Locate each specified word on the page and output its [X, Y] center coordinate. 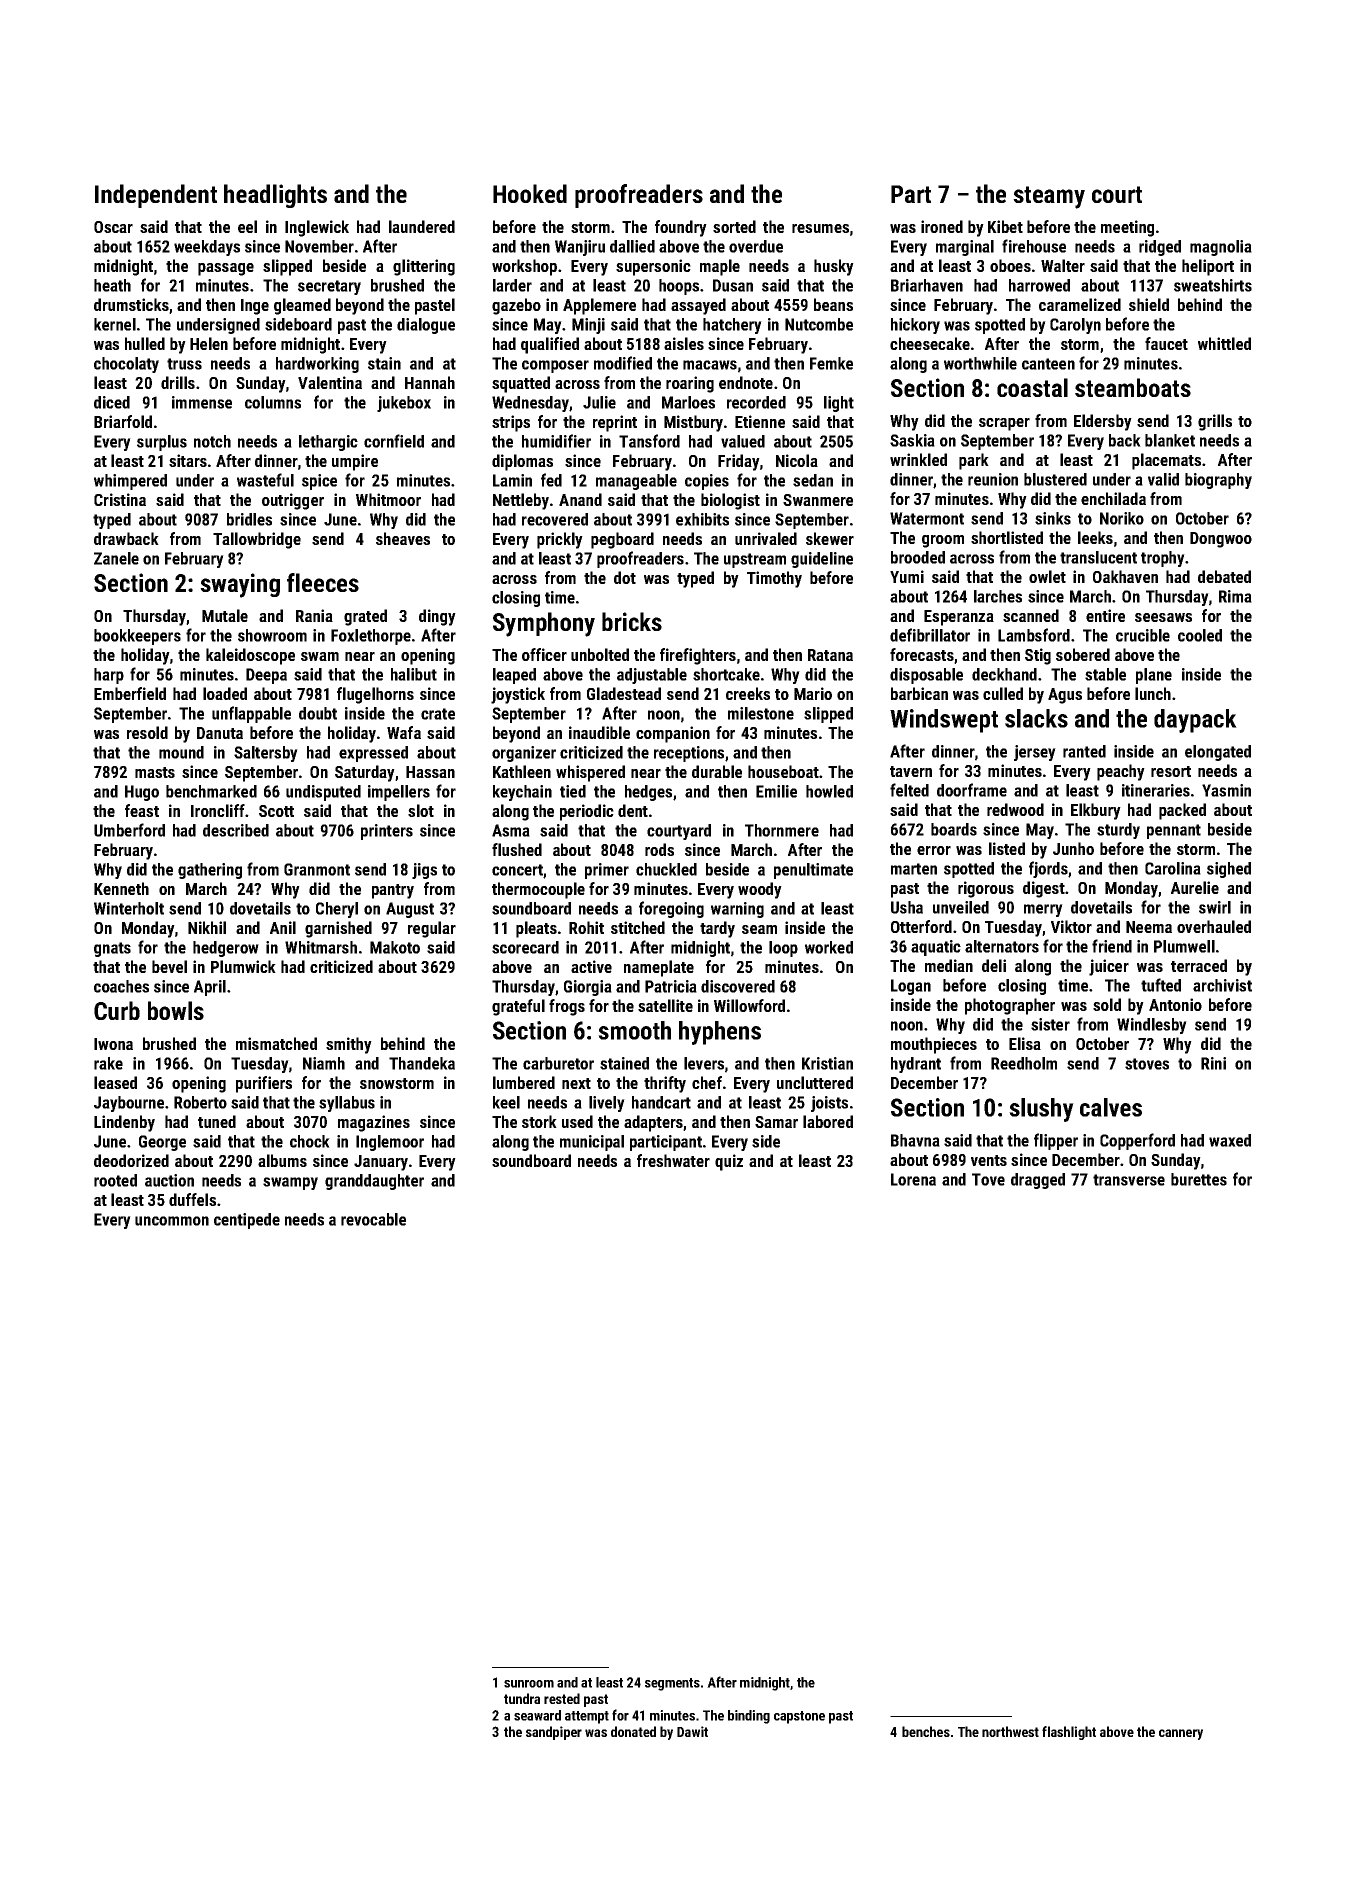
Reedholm [1024, 1063]
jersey [1035, 753]
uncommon [172, 1221]
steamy [1049, 197]
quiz [729, 1162]
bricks [632, 621]
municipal [592, 1143]
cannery [1181, 1734]
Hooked [530, 193]
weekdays [207, 248]
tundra [522, 1698]
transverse [1129, 1180]
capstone [799, 1717]
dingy [437, 617]
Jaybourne [129, 1104]
